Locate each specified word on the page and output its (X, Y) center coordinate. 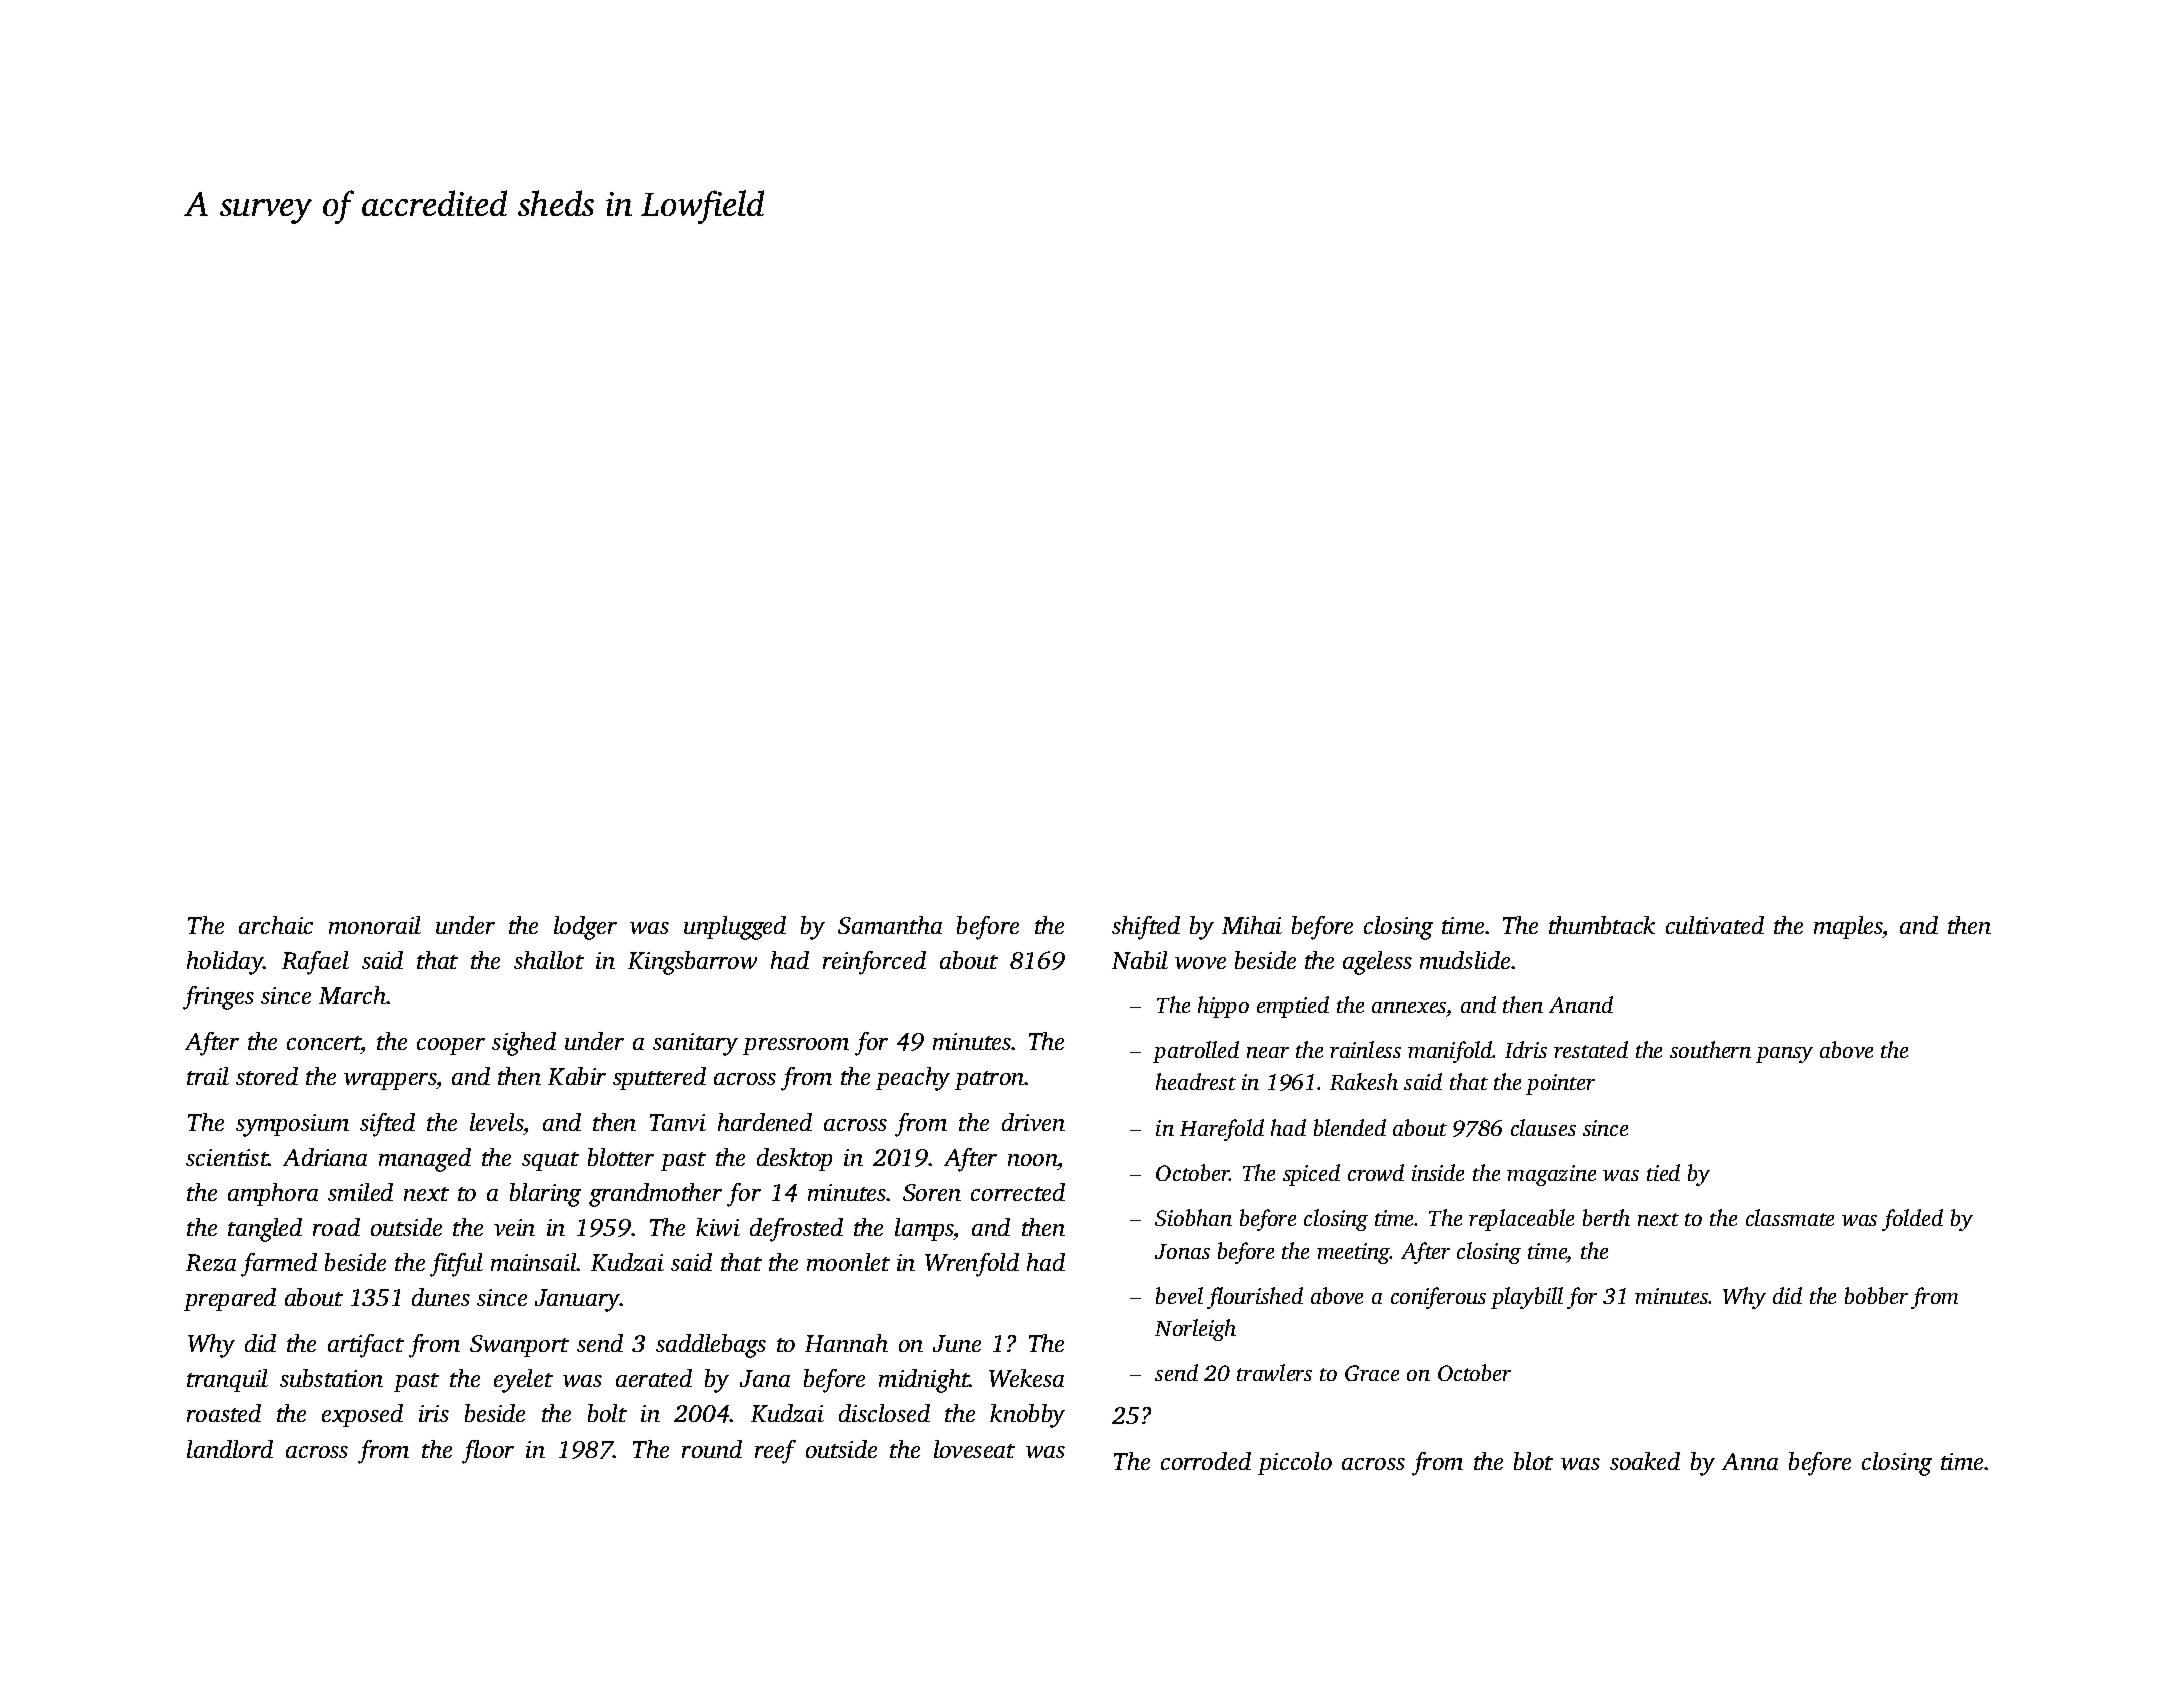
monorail (375, 925)
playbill (1527, 1298)
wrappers (390, 1081)
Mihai (1252, 925)
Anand (1581, 1004)
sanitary (695, 1044)
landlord (230, 1449)
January (577, 1300)
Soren (932, 1192)
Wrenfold (972, 1265)
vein (514, 1227)
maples (1848, 927)
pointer (1560, 1084)
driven (1033, 1122)
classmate (1790, 1217)
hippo (1223, 1007)
